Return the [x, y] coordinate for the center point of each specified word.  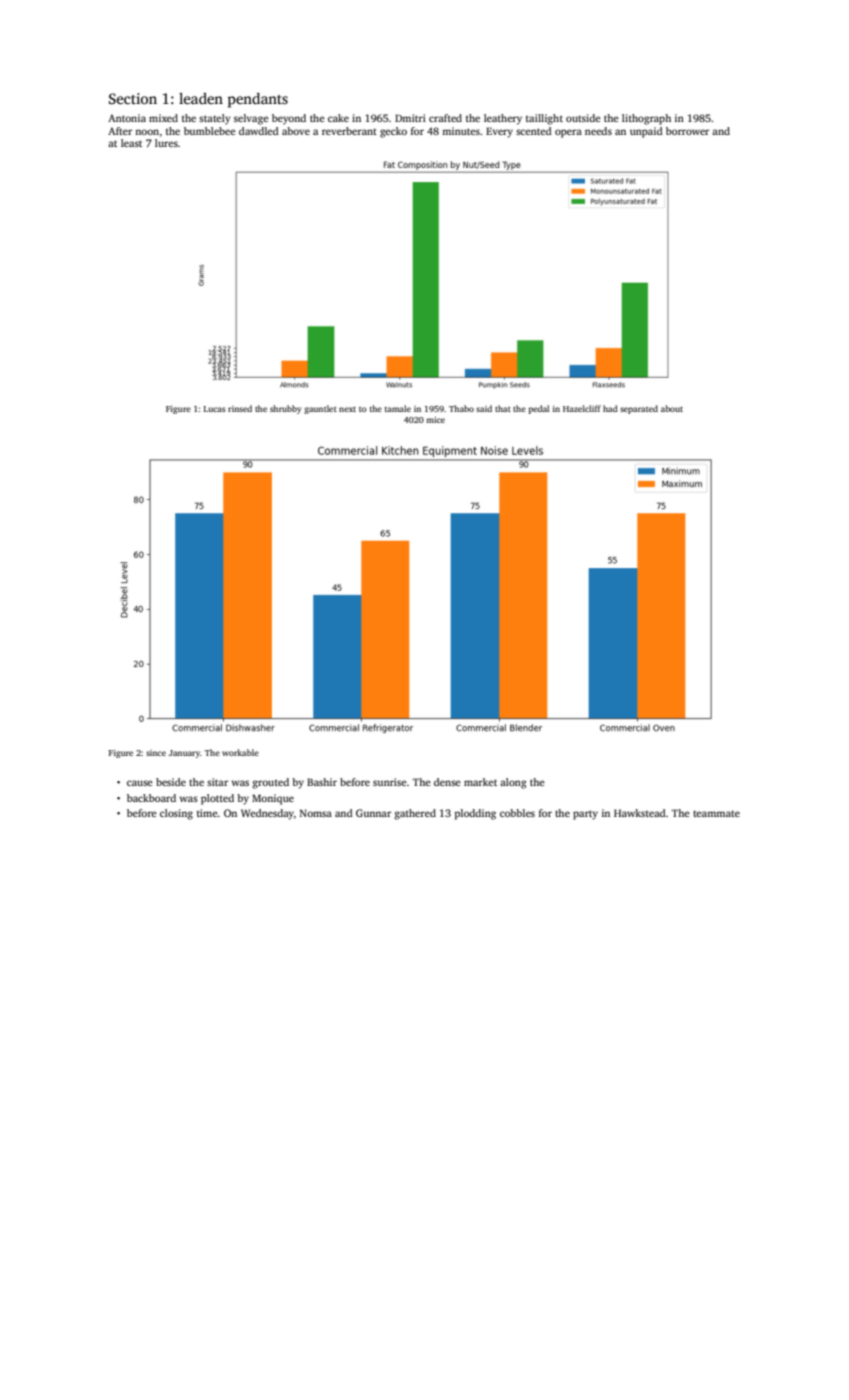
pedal [538, 409]
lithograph [646, 119]
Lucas [215, 409]
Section [133, 98]
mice [435, 419]
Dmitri [410, 118]
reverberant [349, 131]
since [156, 753]
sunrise [390, 782]
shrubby [285, 409]
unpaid [646, 132]
